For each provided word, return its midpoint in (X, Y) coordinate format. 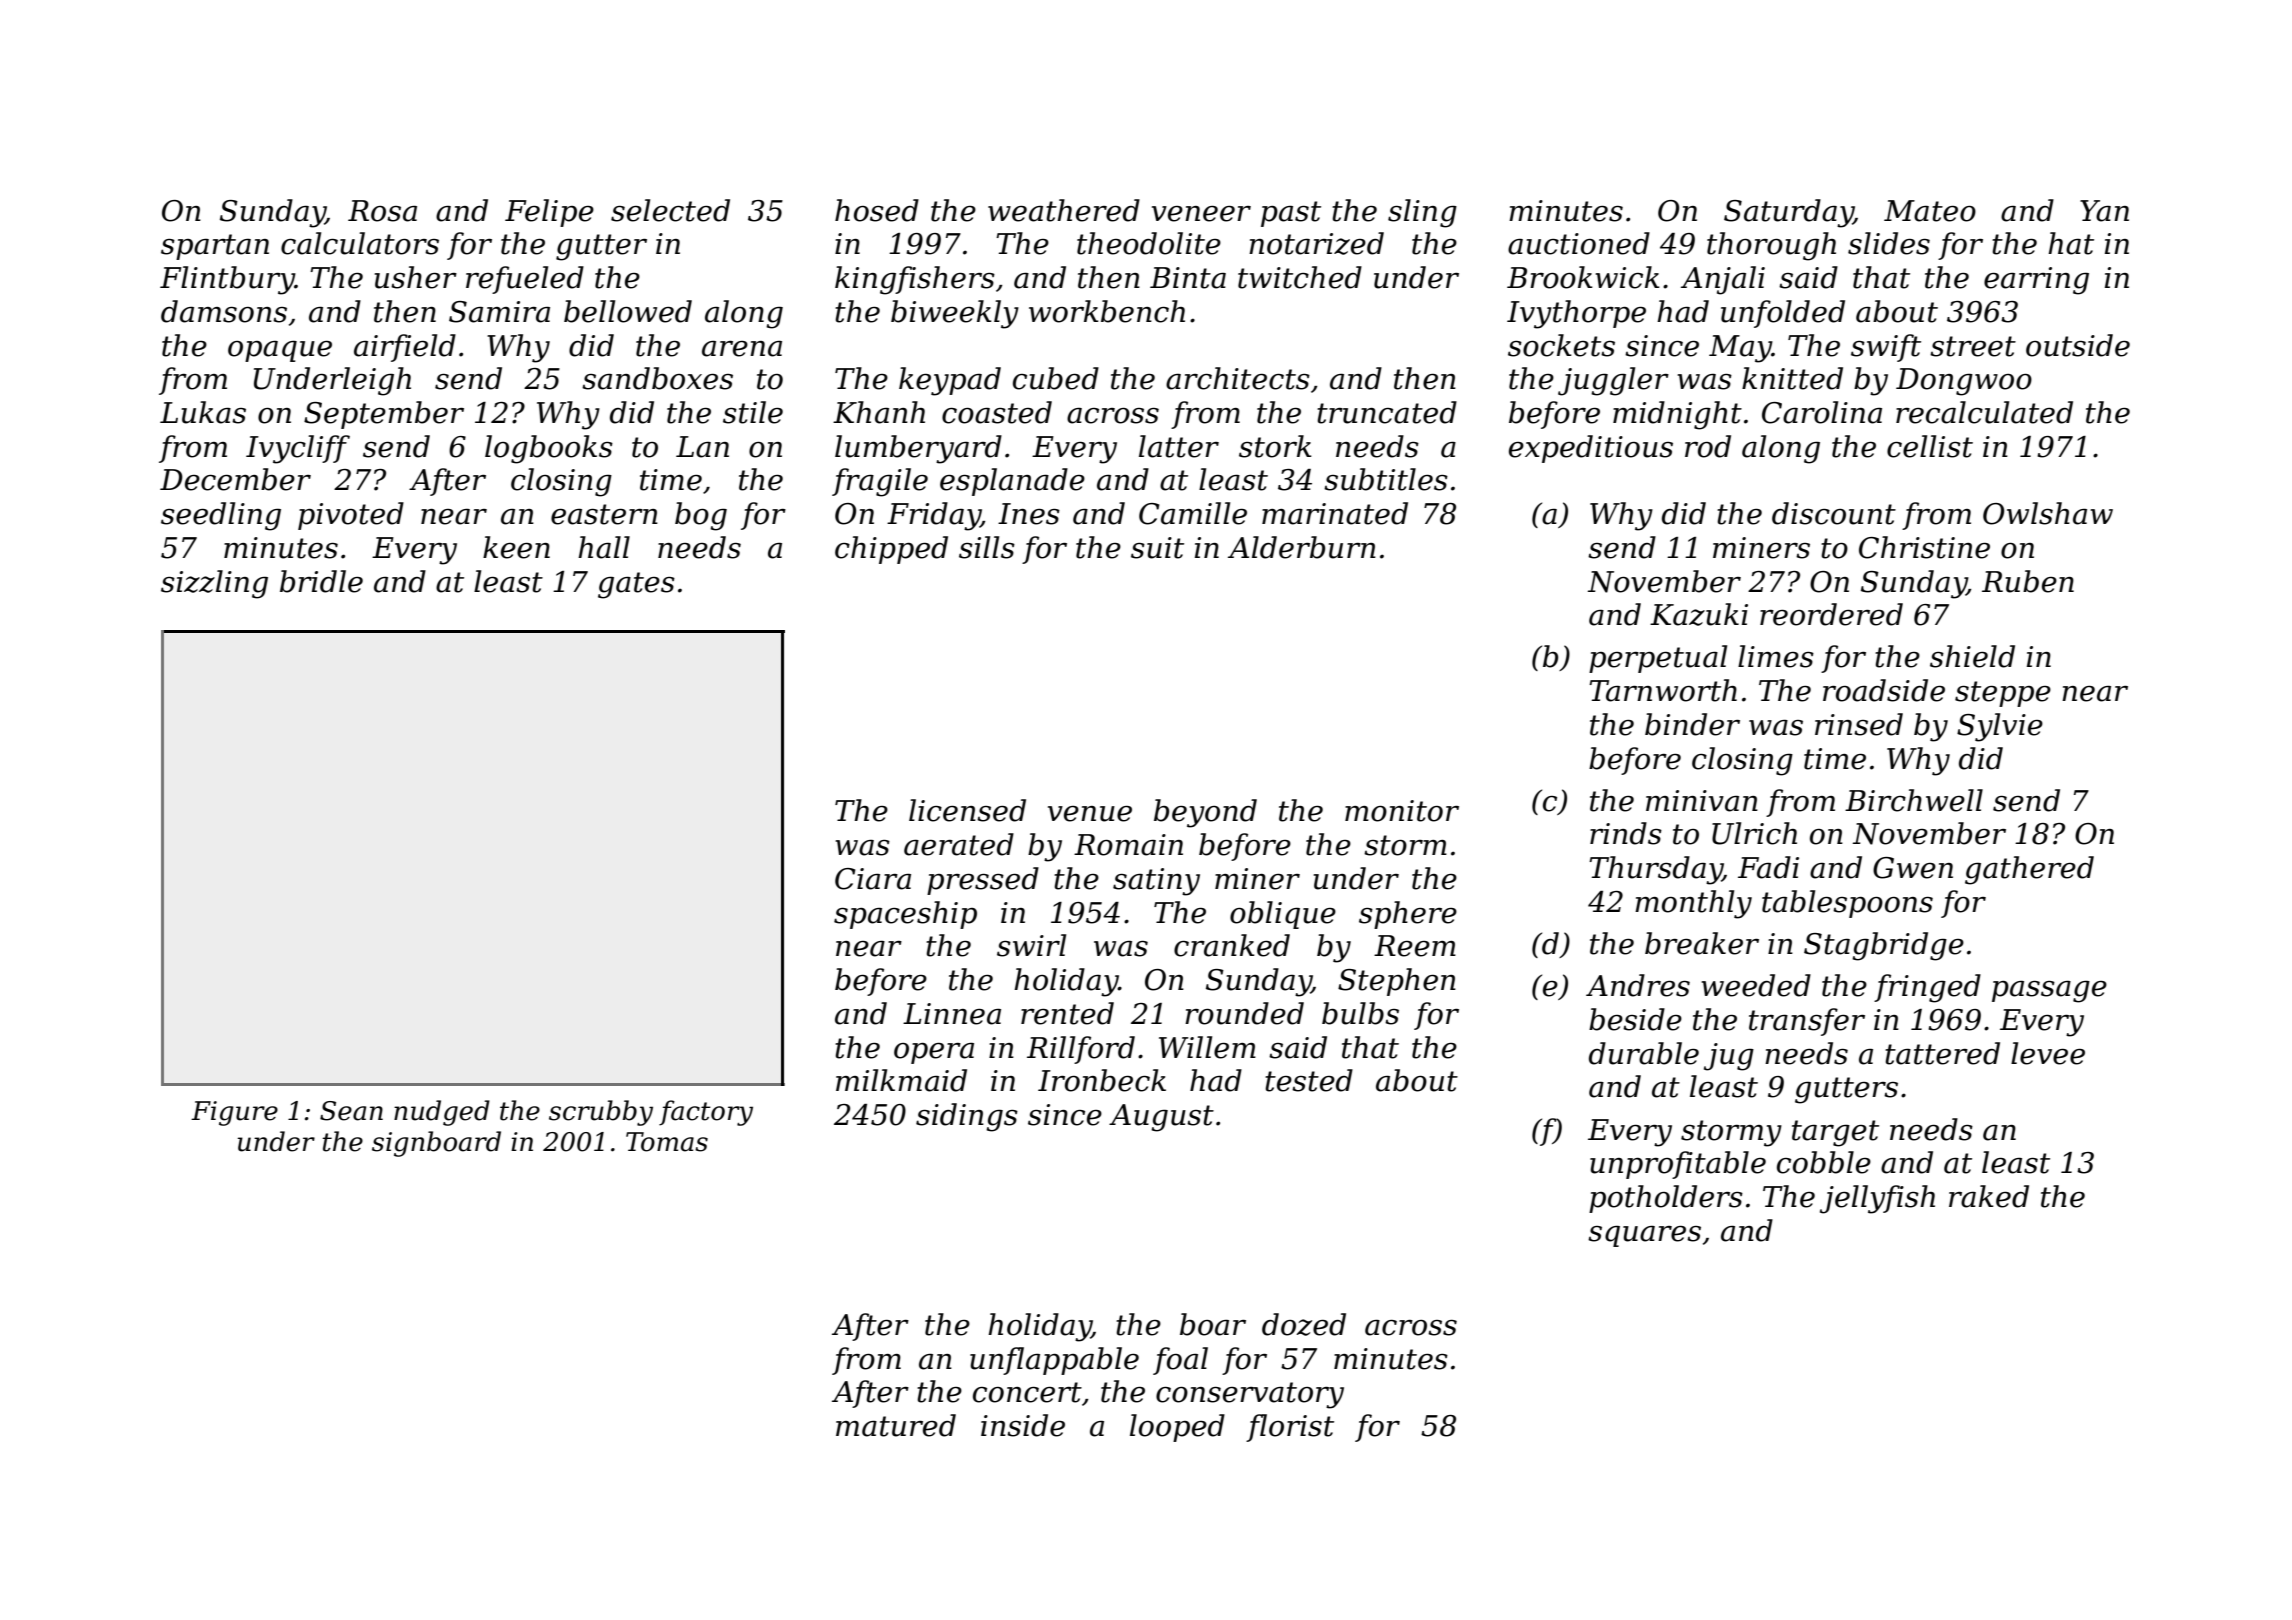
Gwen (1913, 868)
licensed (967, 810)
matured (896, 1425)
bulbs (1360, 1013)
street (1973, 346)
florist (1290, 1428)
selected (670, 210)
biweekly (955, 314)
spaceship (905, 915)
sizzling (214, 584)
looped (1177, 1428)
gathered (2029, 870)
